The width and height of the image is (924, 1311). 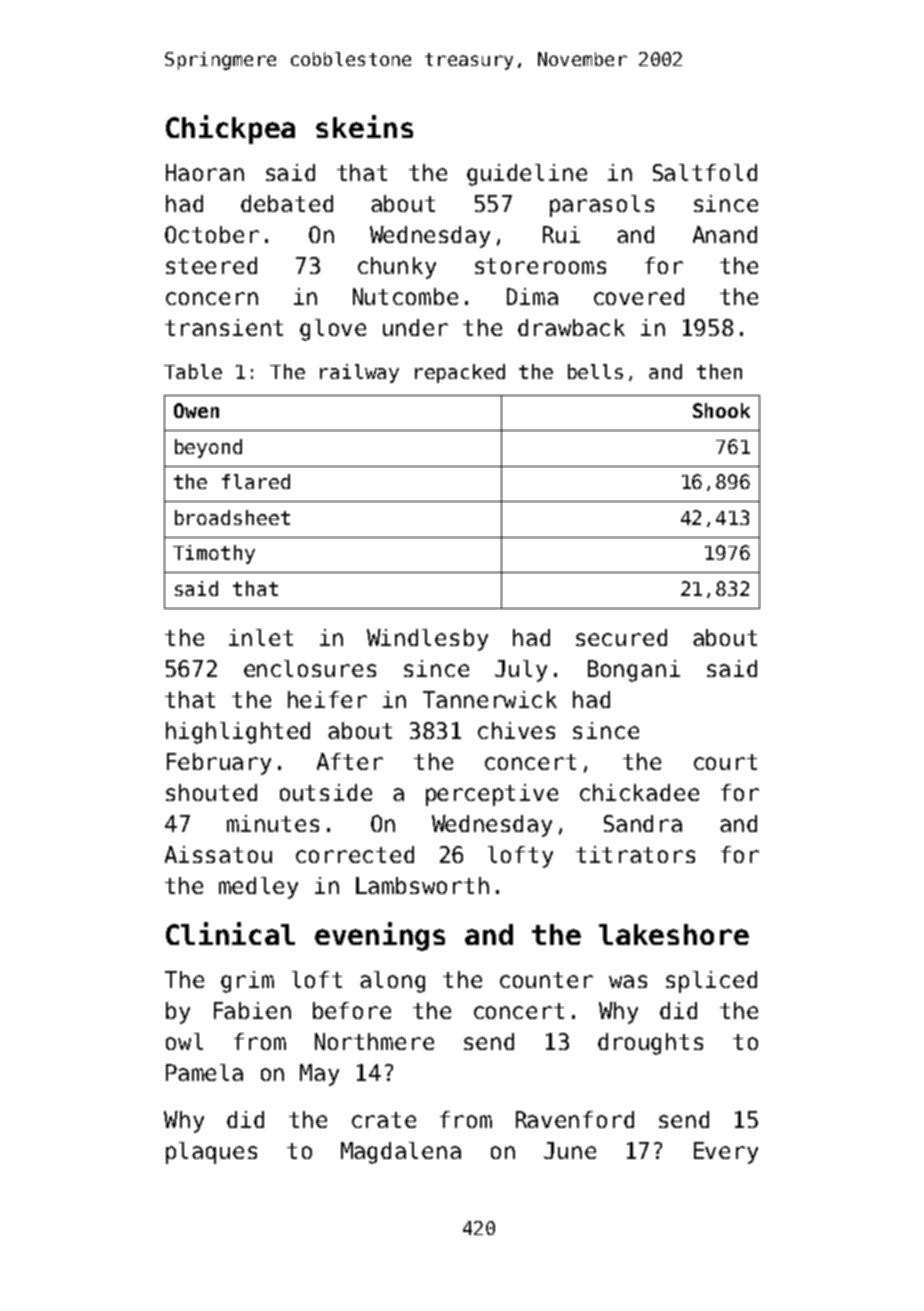 I want to click on skeins, so click(x=364, y=126).
